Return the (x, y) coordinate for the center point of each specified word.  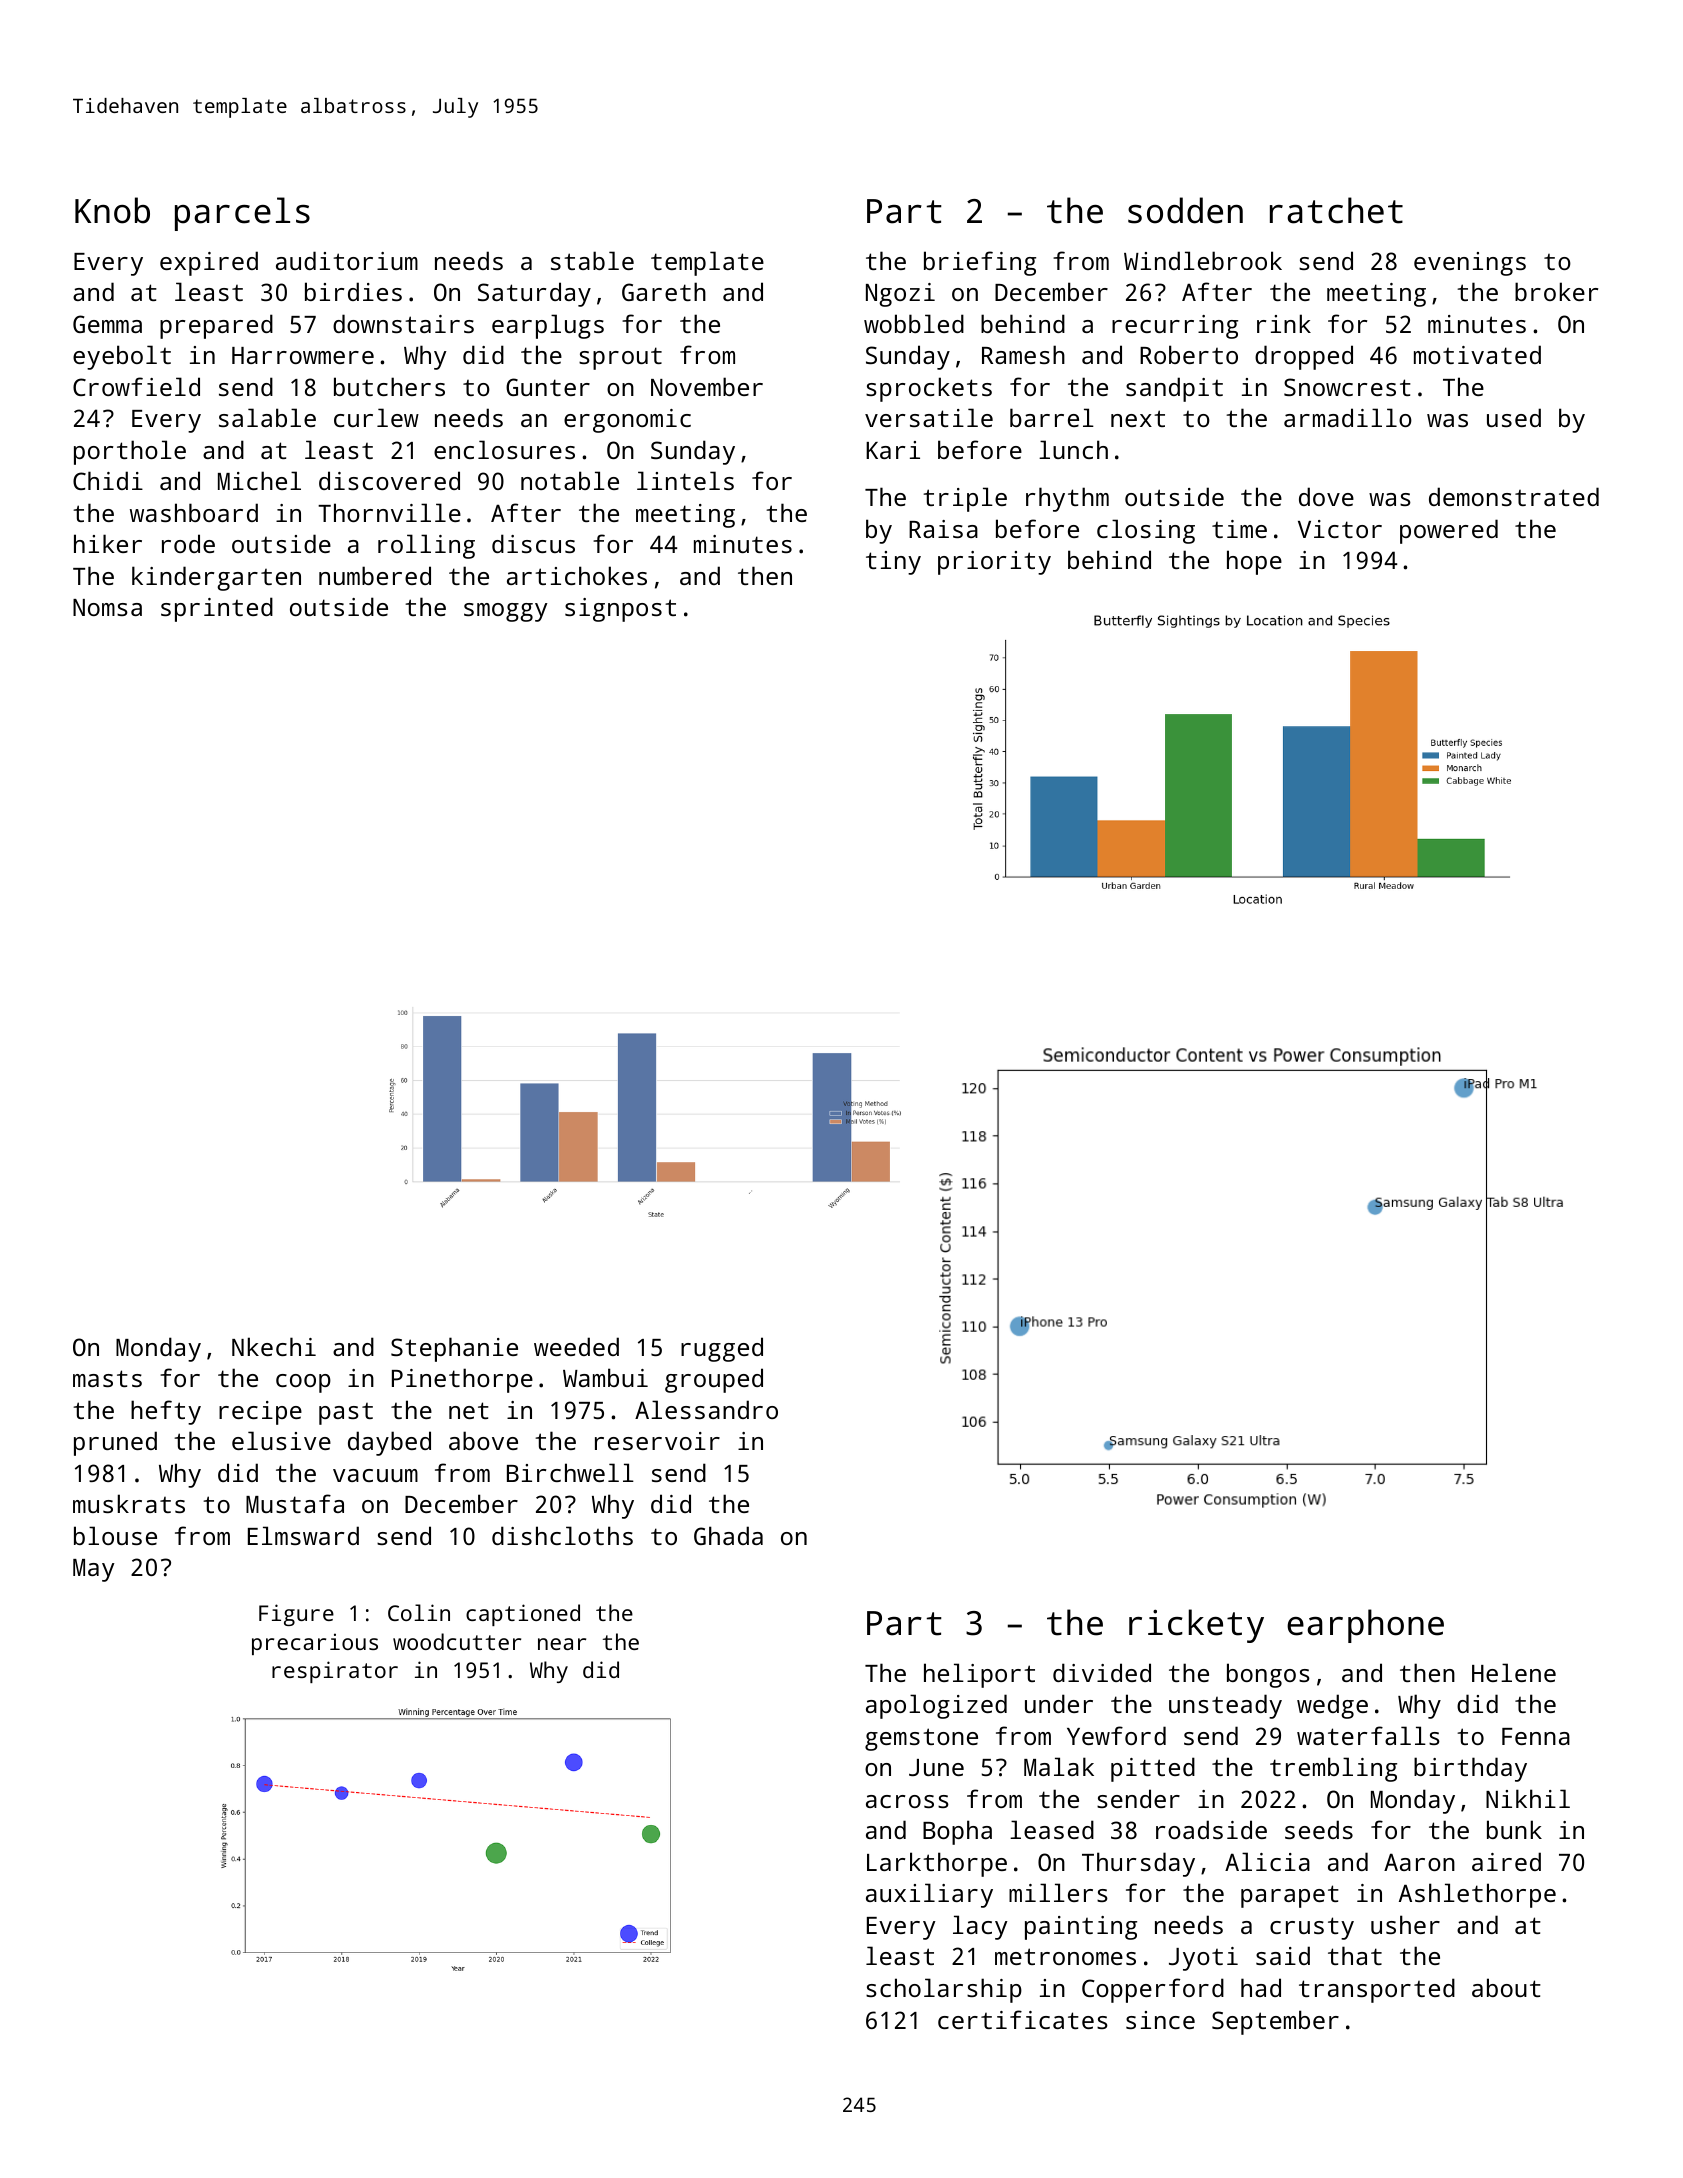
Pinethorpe (462, 1380)
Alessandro (706, 1409)
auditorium (347, 260)
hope (1254, 562)
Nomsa (107, 607)
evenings (1470, 264)
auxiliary (929, 1895)
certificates (1023, 2019)
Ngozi (900, 295)
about (1506, 1987)
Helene (1514, 1672)
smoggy (506, 612)
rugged (722, 1349)
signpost (620, 610)
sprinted (217, 609)
